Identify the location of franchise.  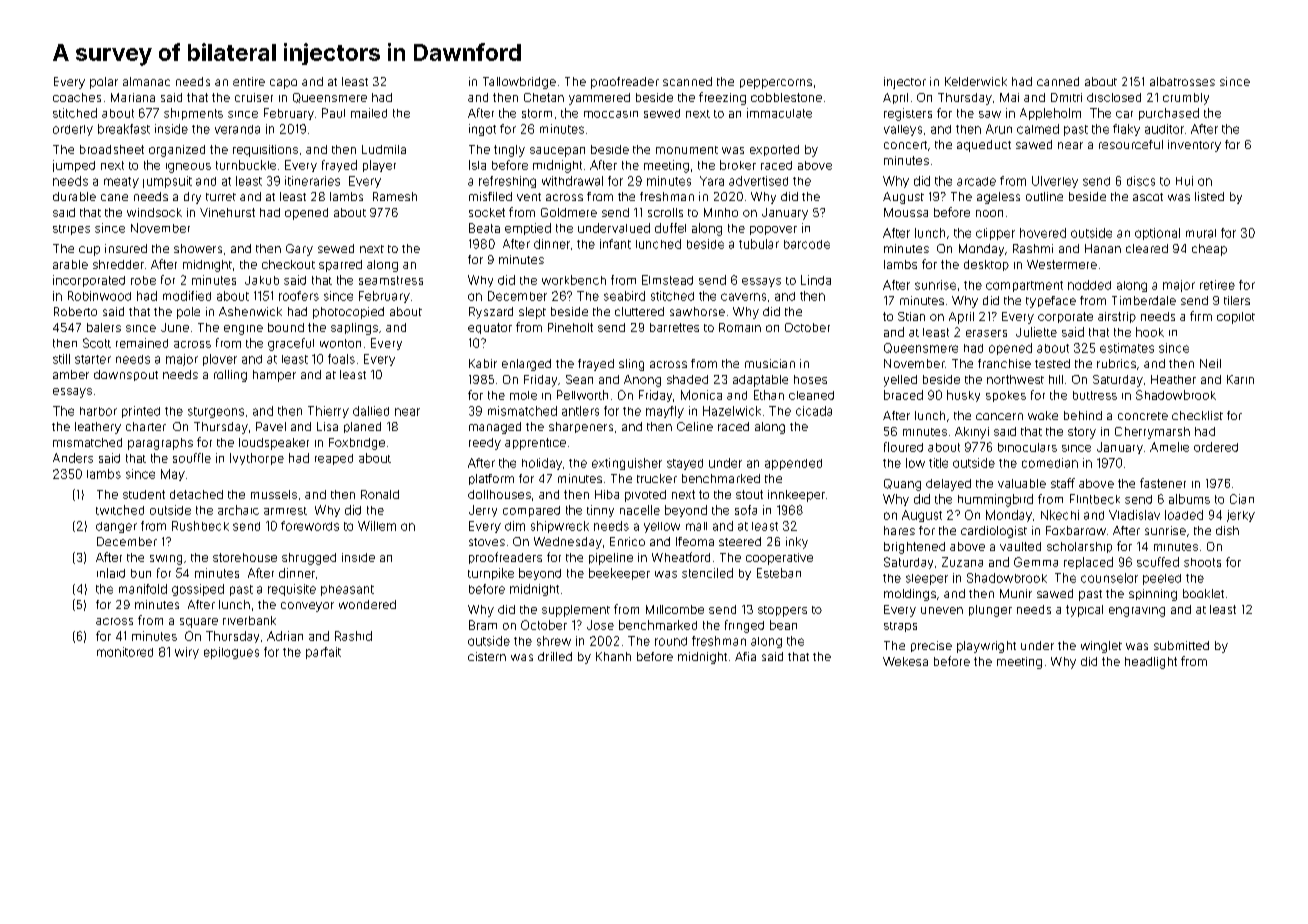
(1004, 363).
